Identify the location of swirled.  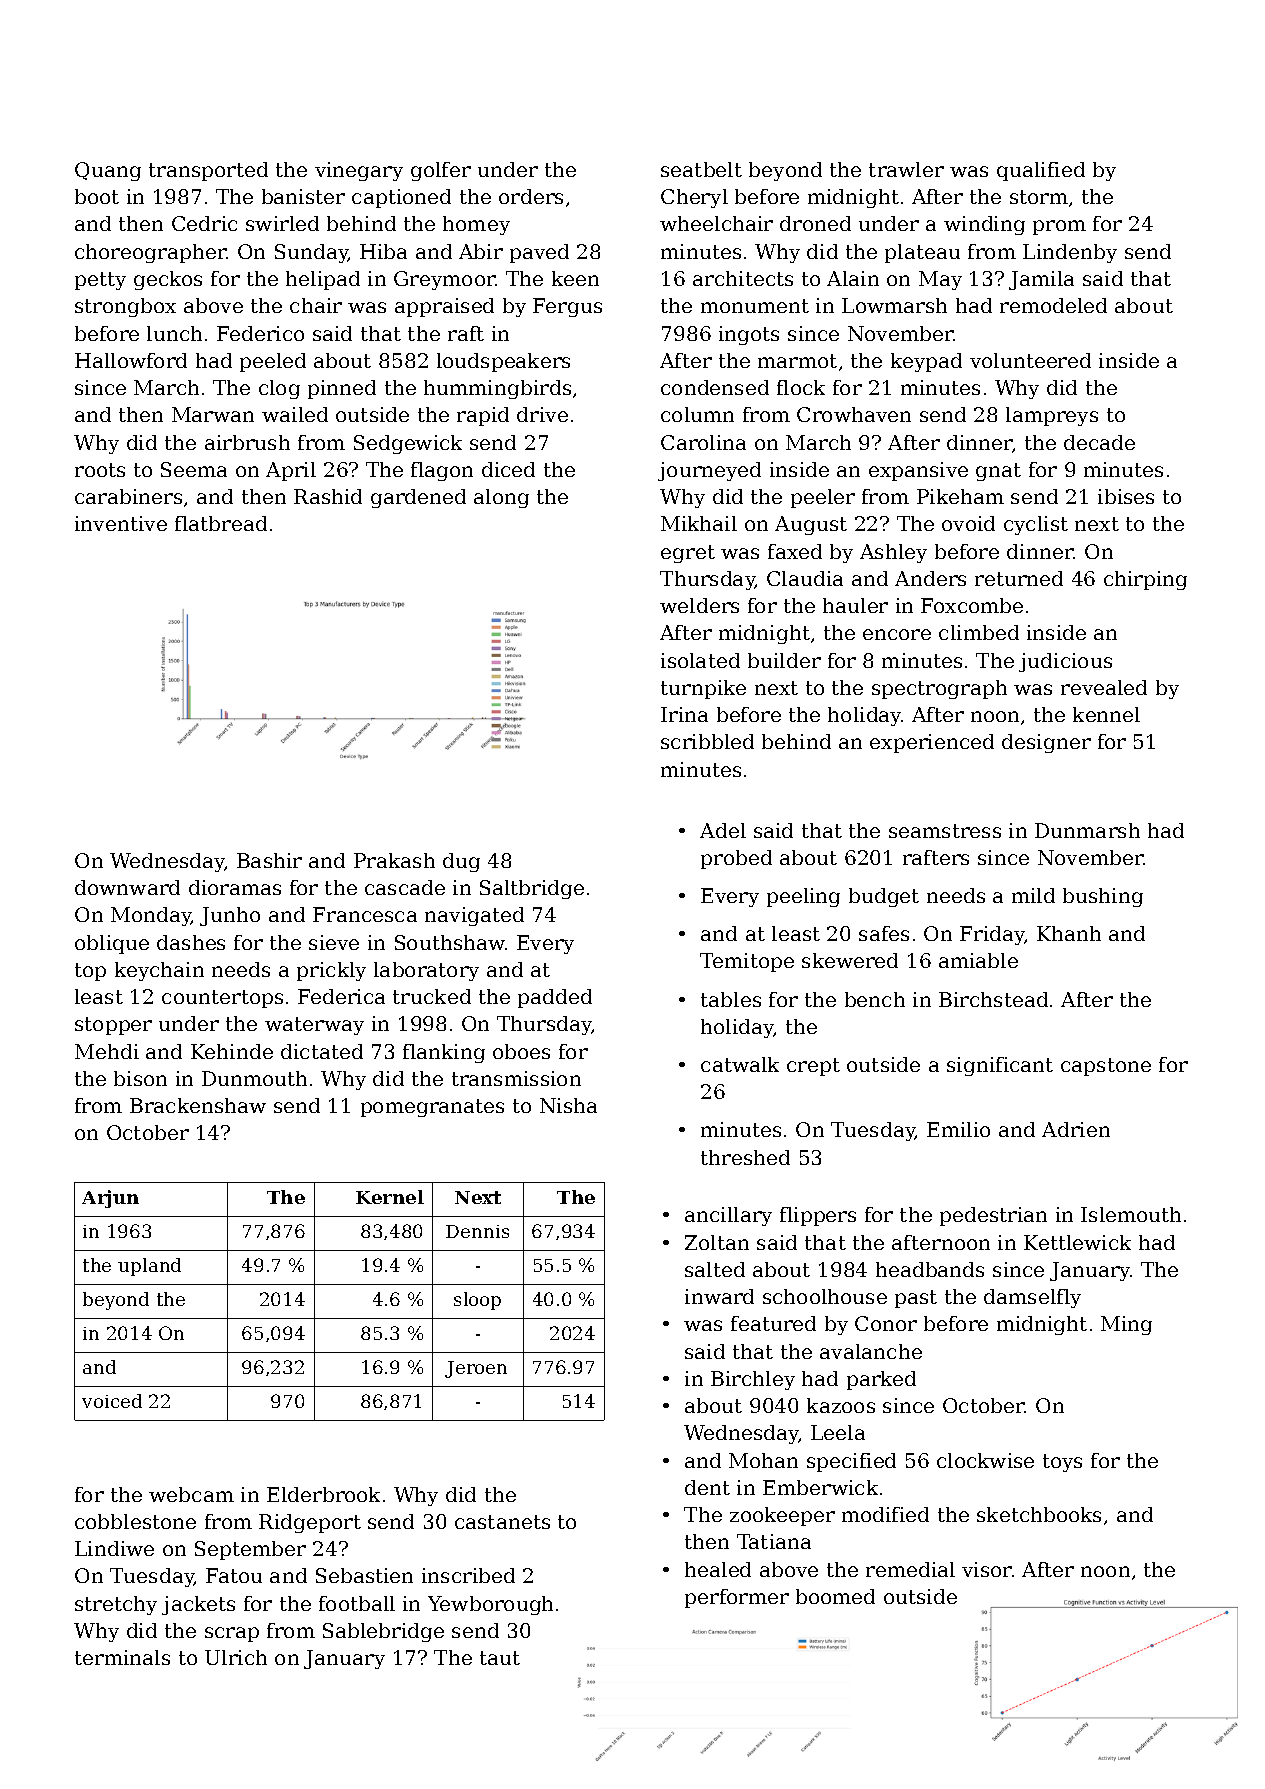
(282, 223).
